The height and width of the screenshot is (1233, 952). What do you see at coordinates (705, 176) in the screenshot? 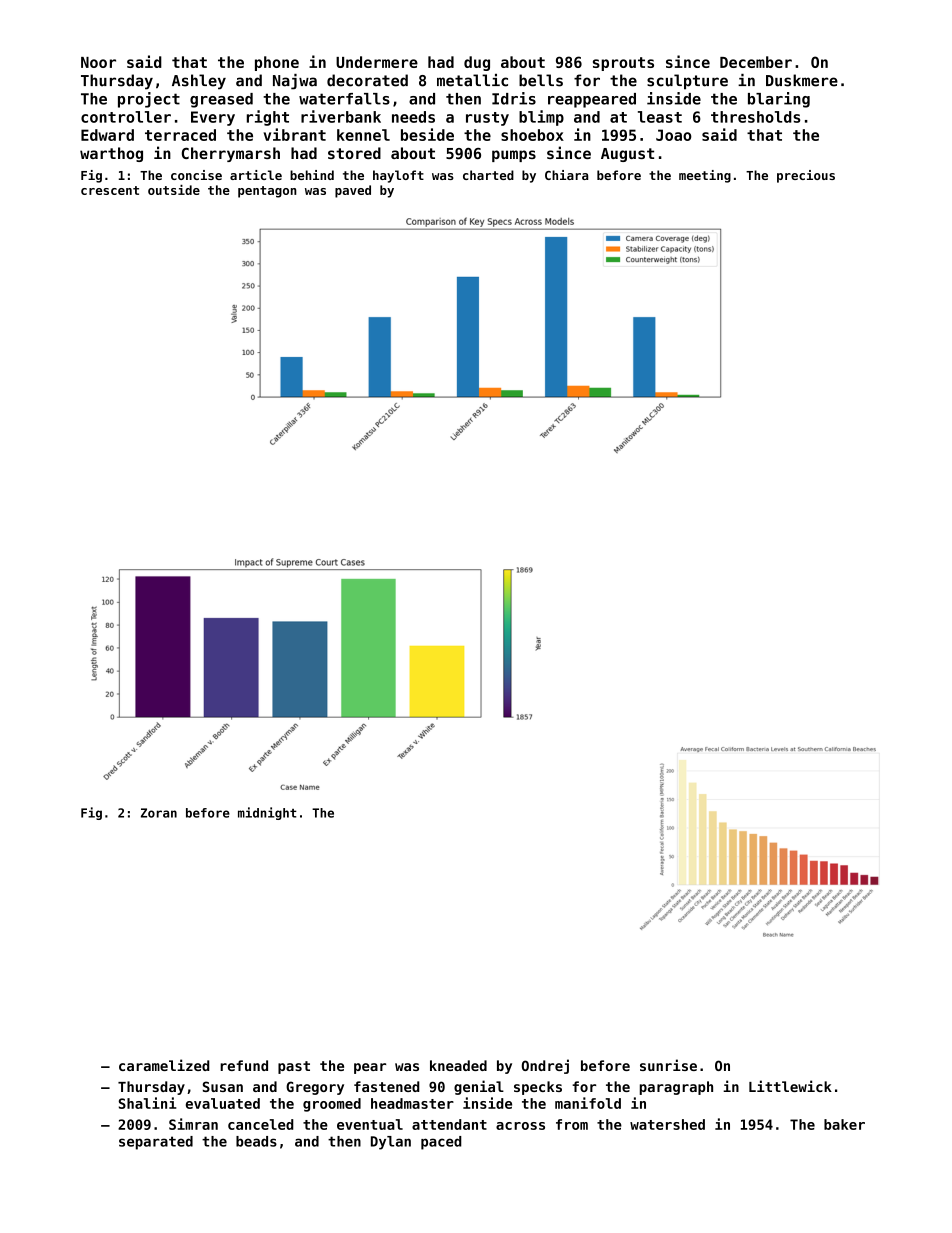
I see `meeting` at bounding box center [705, 176].
